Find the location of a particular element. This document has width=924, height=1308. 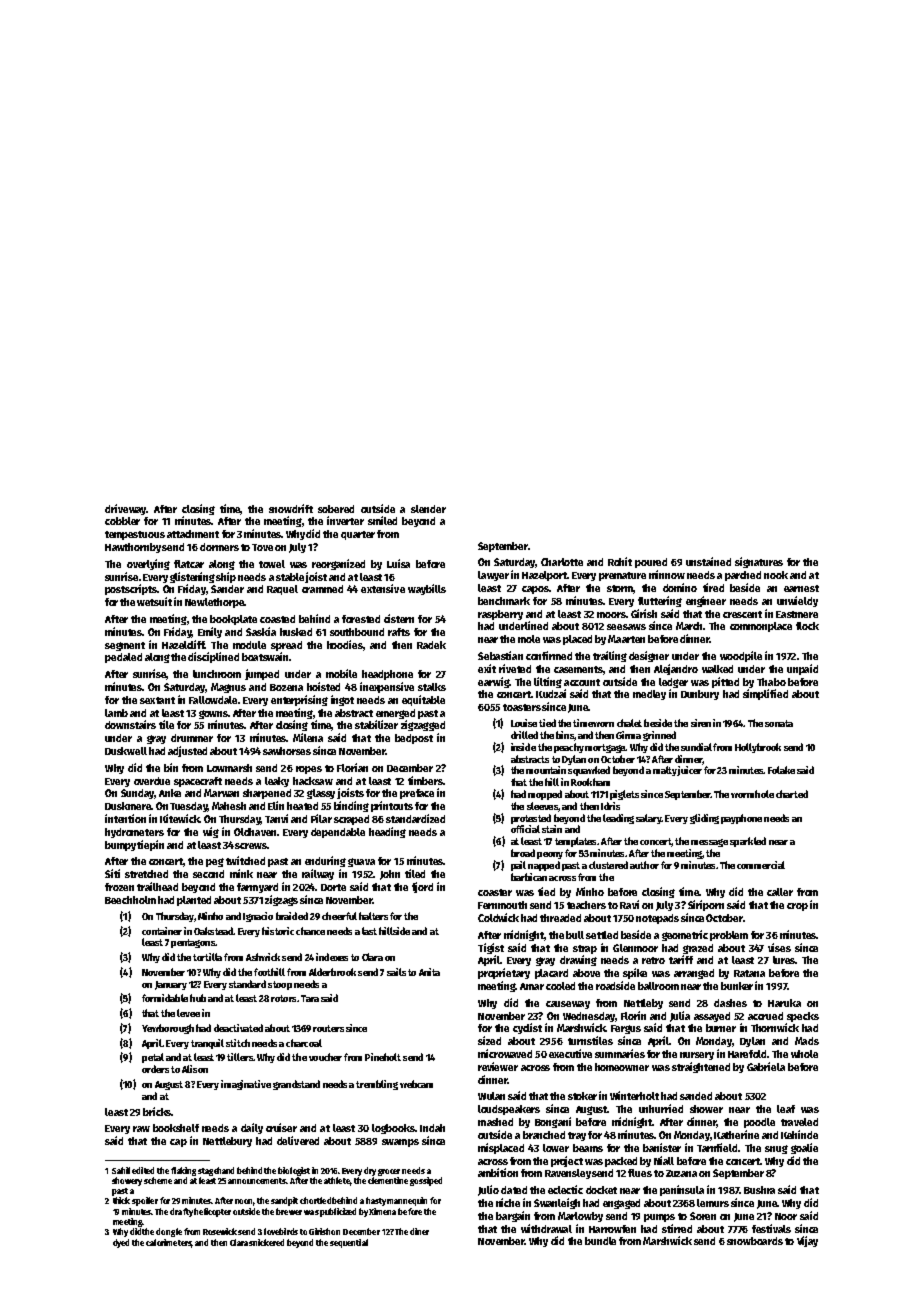

tillers is located at coordinates (240, 1057).
